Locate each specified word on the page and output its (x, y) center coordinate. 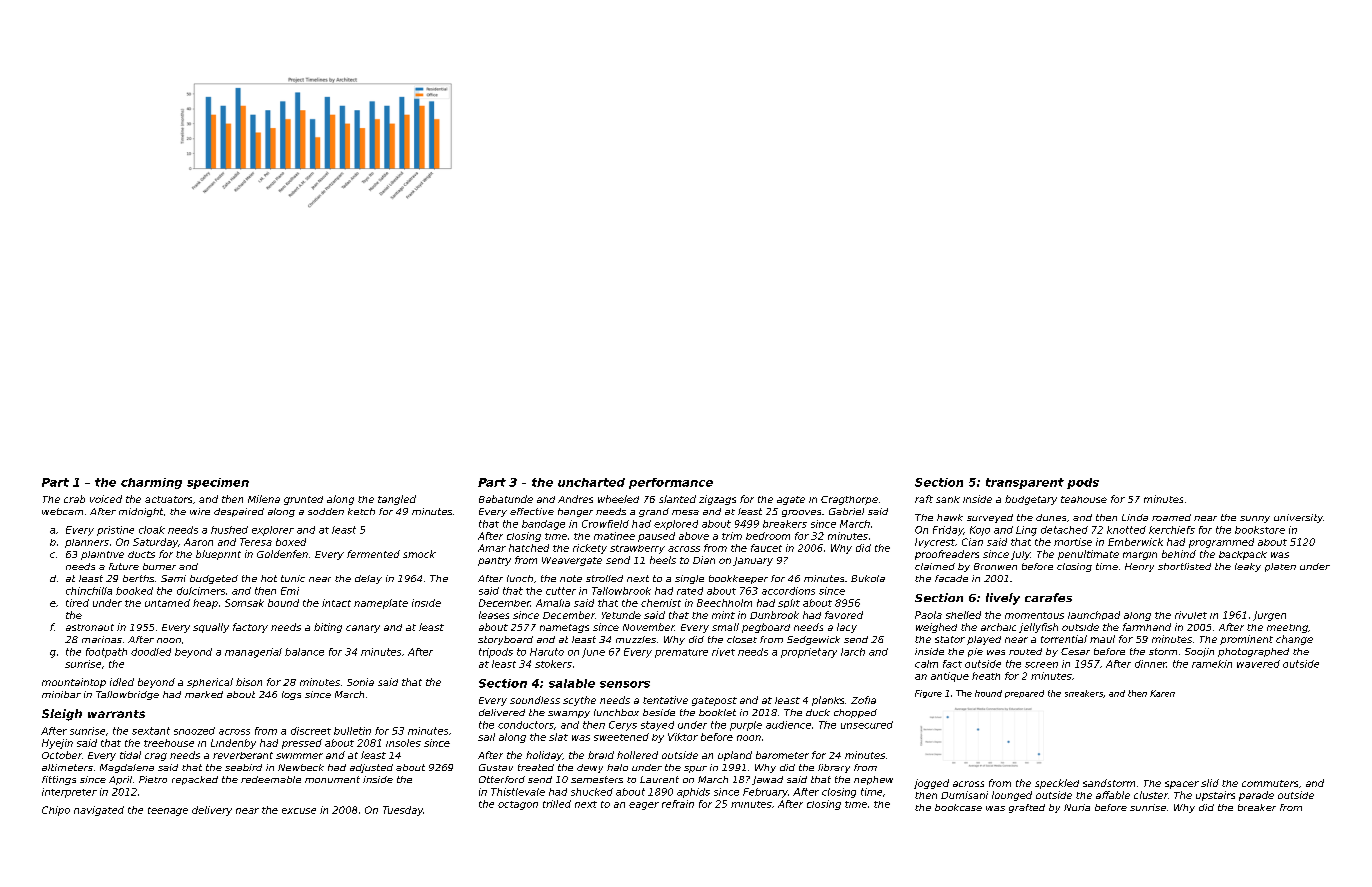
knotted (1126, 530)
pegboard (766, 628)
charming (151, 483)
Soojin (1199, 652)
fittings (59, 780)
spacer (1182, 785)
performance (671, 483)
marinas (102, 639)
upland (735, 756)
